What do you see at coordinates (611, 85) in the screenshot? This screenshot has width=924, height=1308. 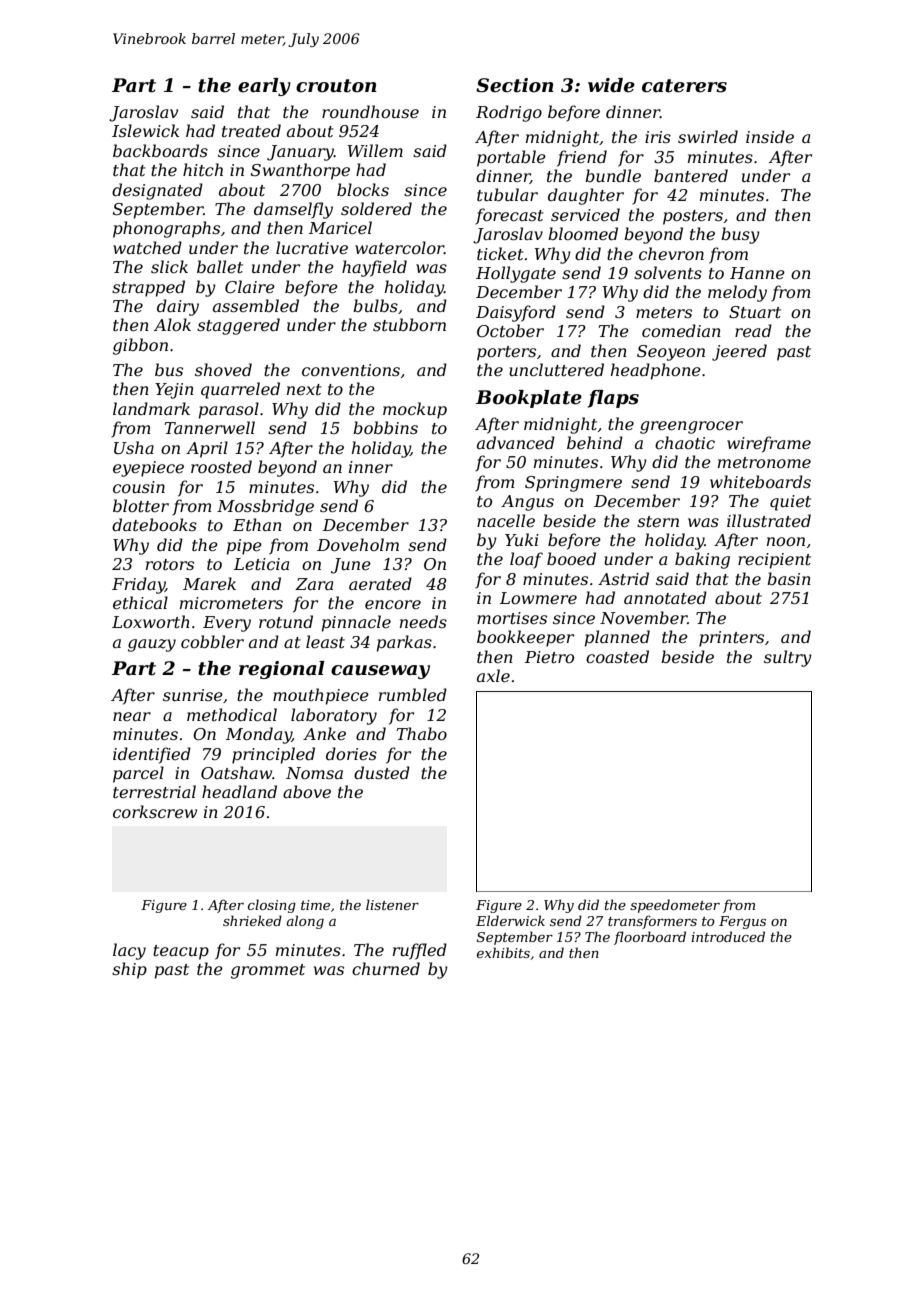 I see `wide` at bounding box center [611, 85].
